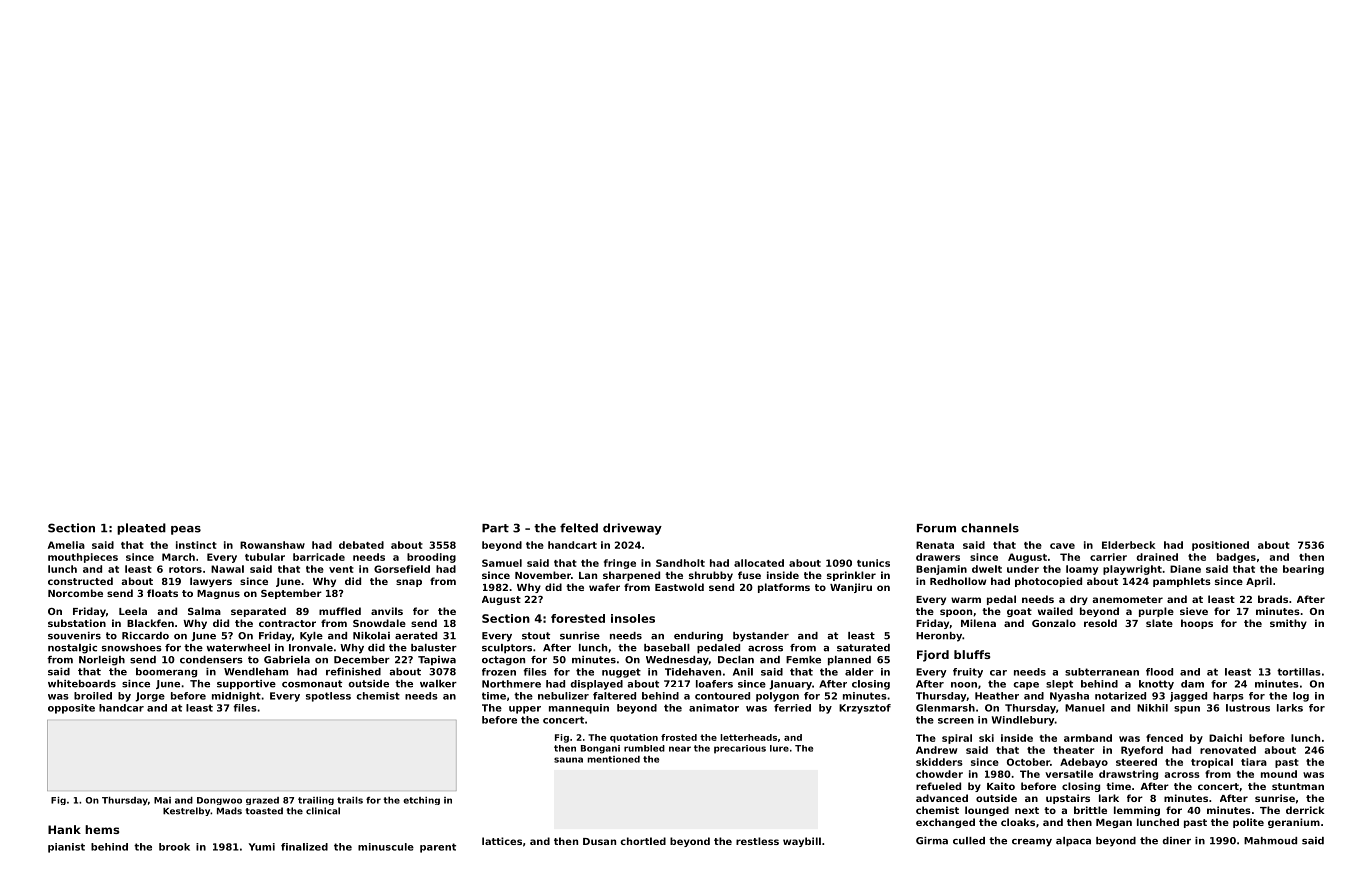 The height and width of the page is (887, 1372). What do you see at coordinates (568, 760) in the page?
I see `sauna` at bounding box center [568, 760].
